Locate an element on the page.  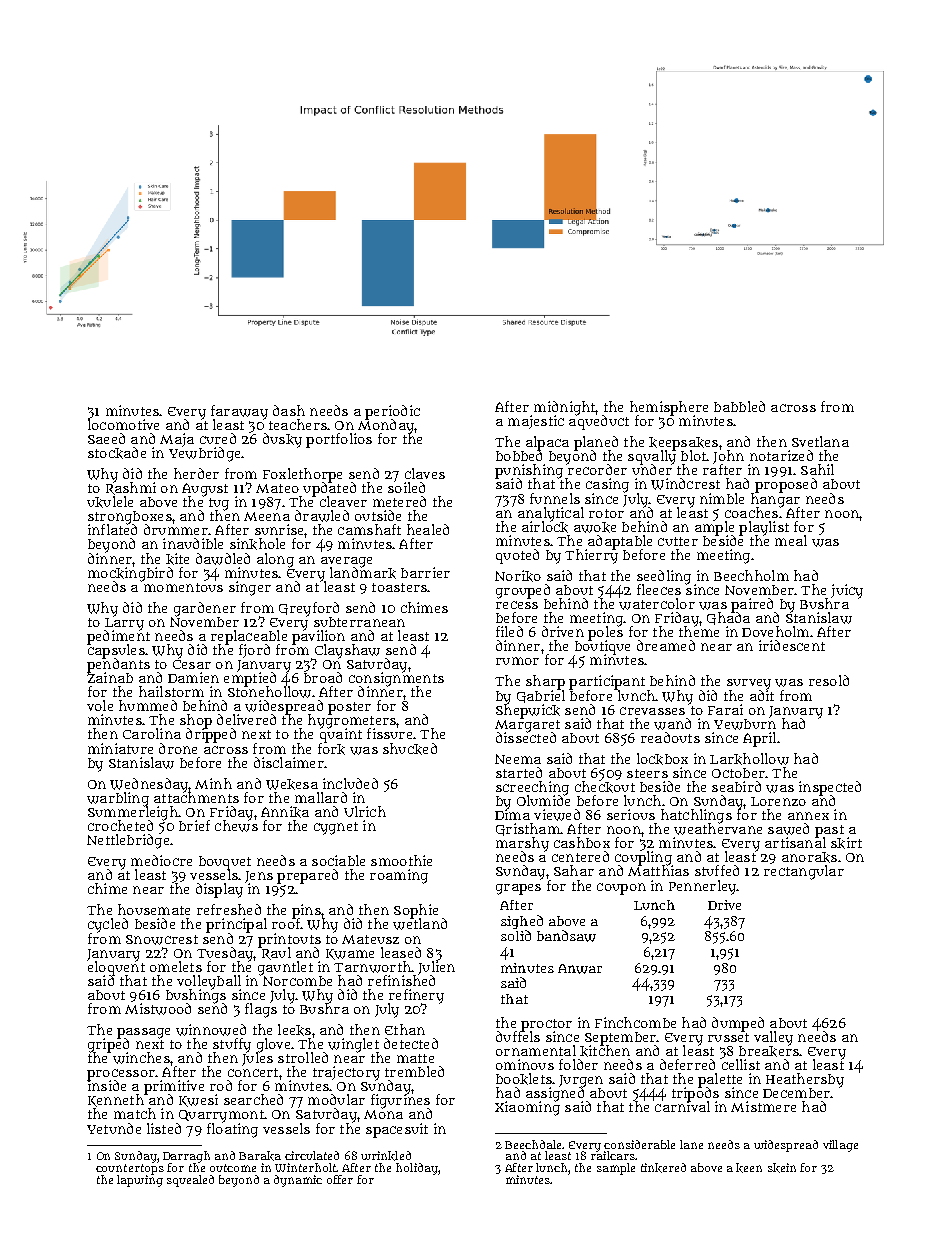
hatchlings is located at coordinates (696, 816).
